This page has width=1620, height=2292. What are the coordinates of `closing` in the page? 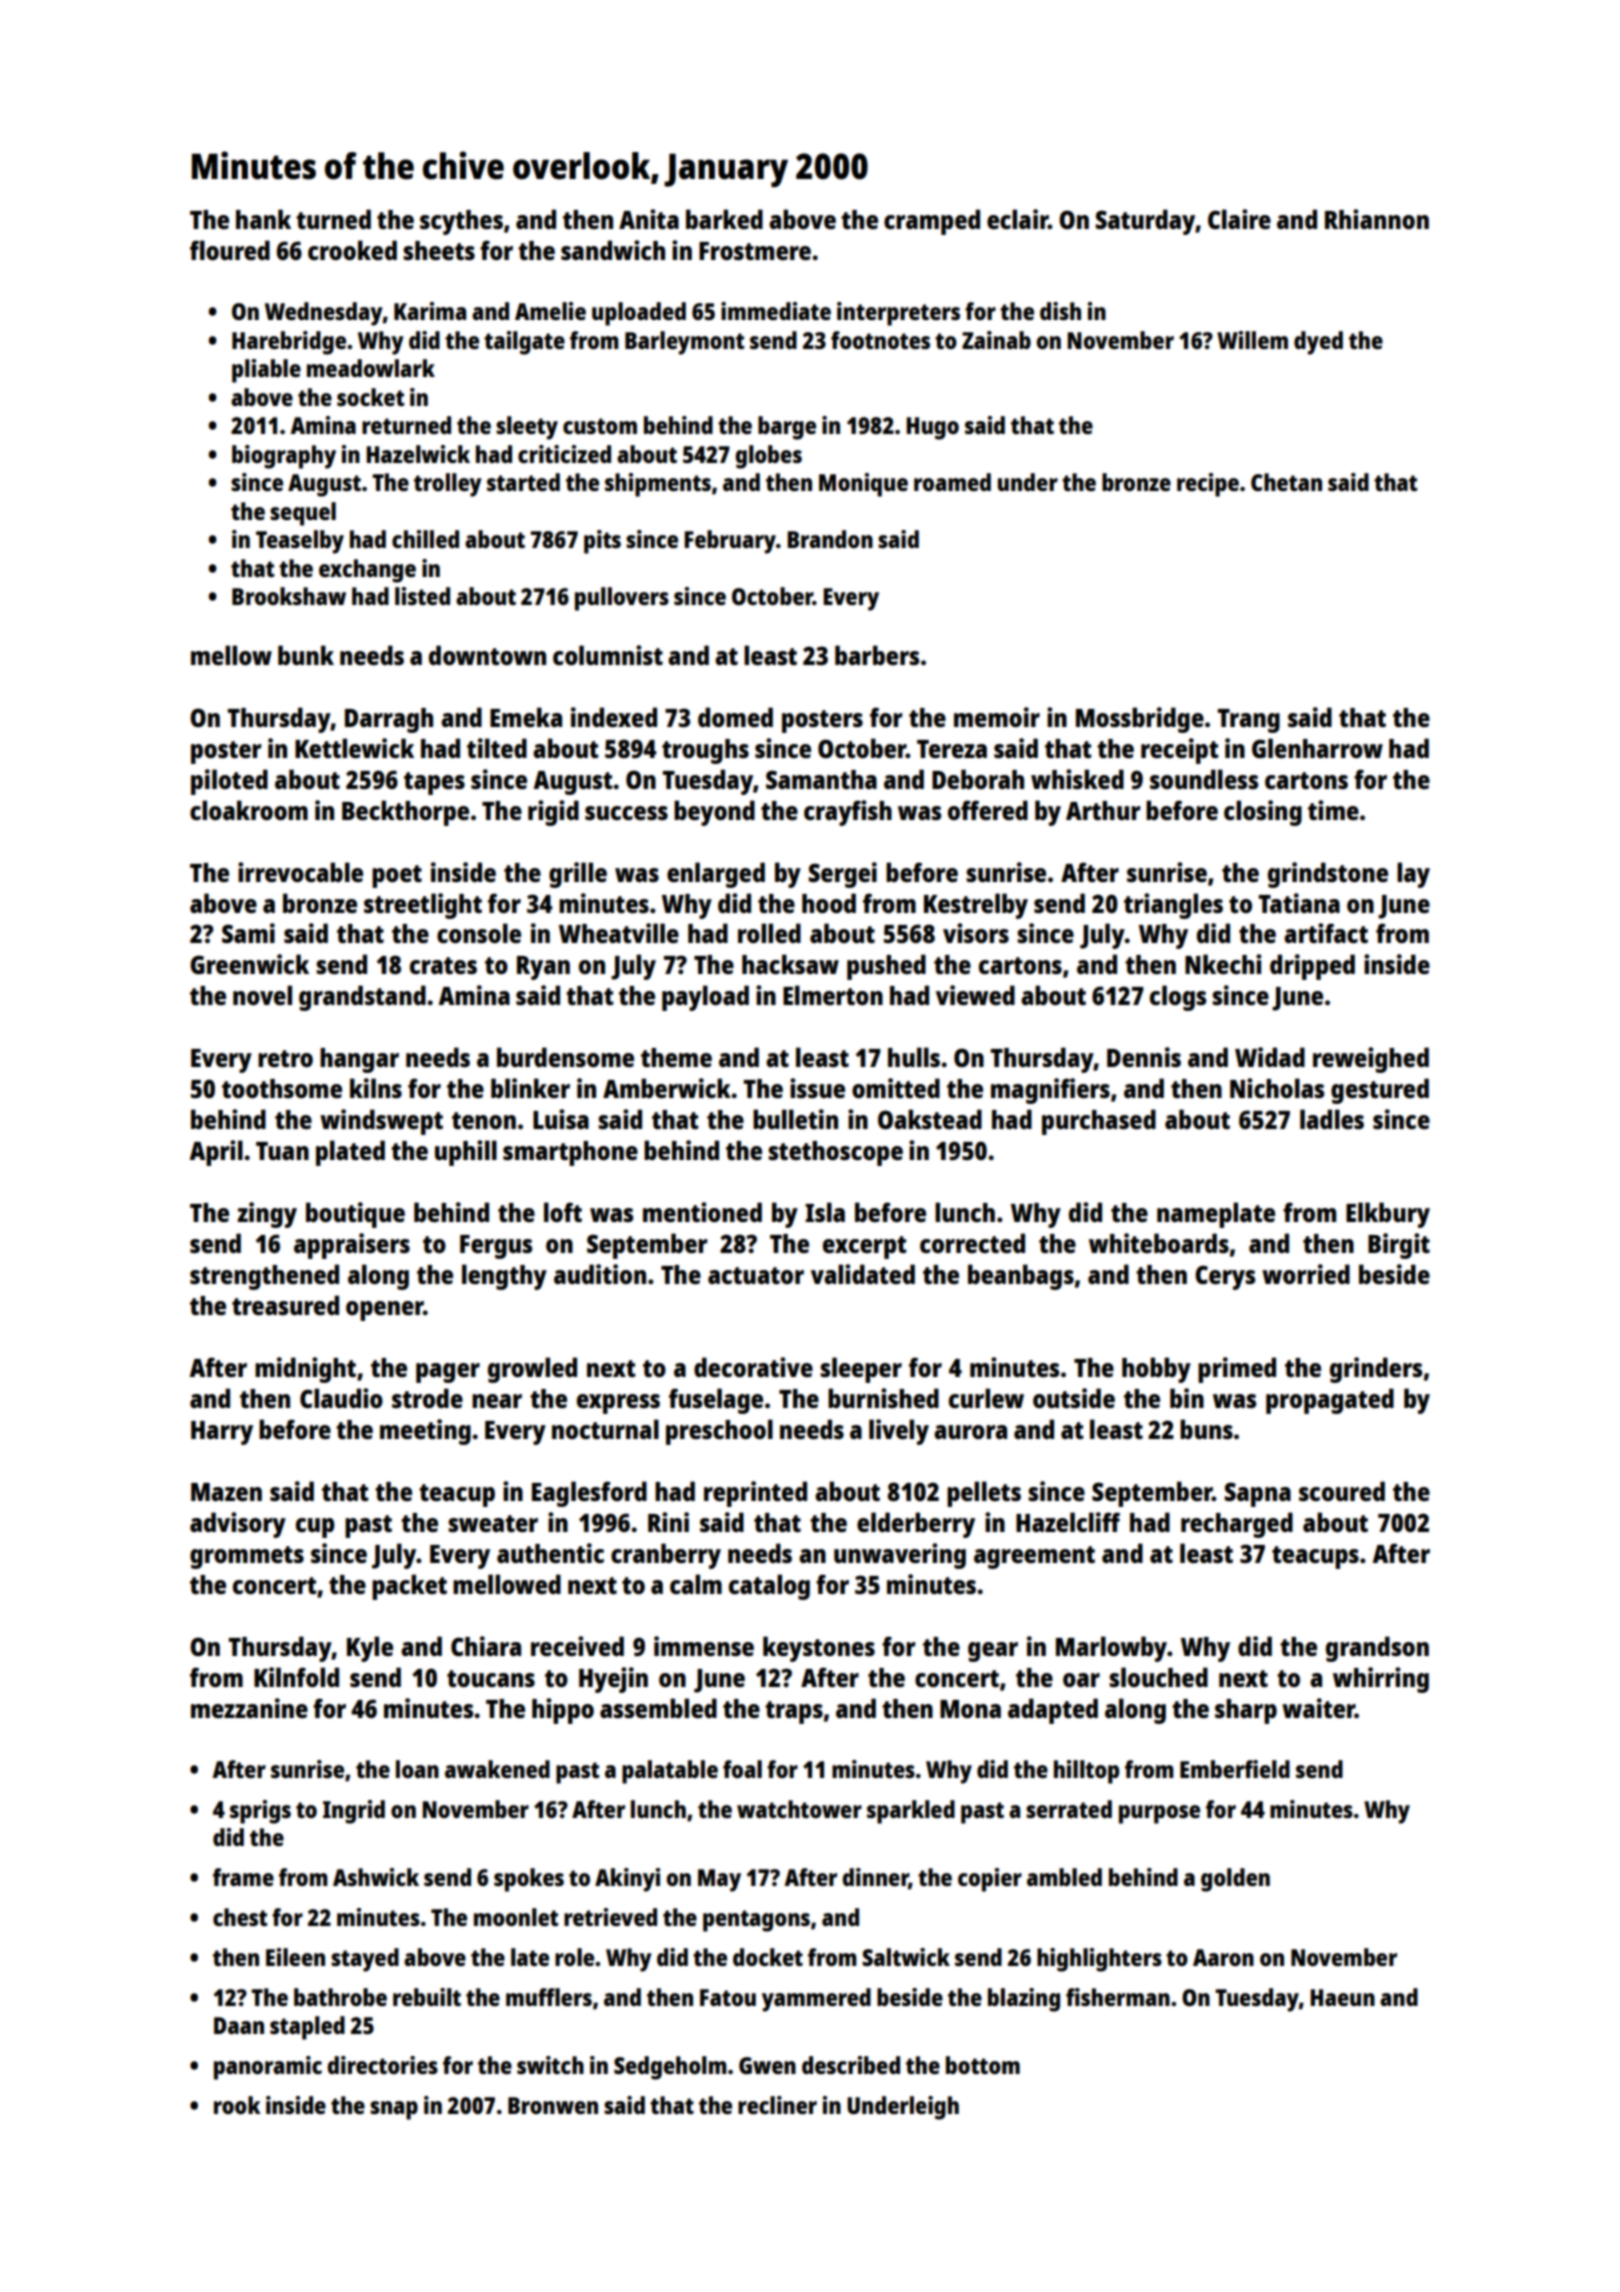 It's located at (1263, 813).
